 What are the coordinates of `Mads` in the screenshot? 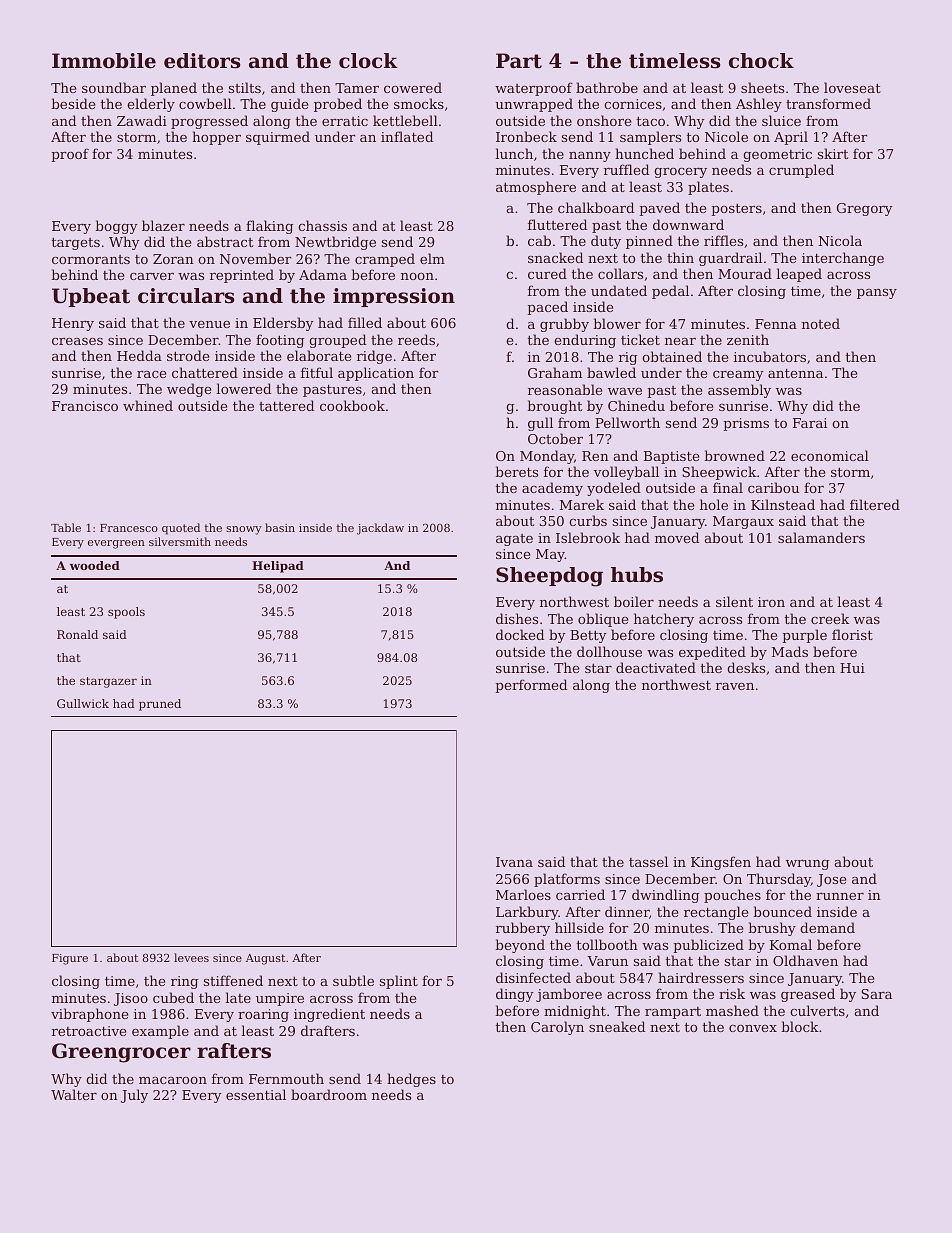 It's located at (790, 651).
